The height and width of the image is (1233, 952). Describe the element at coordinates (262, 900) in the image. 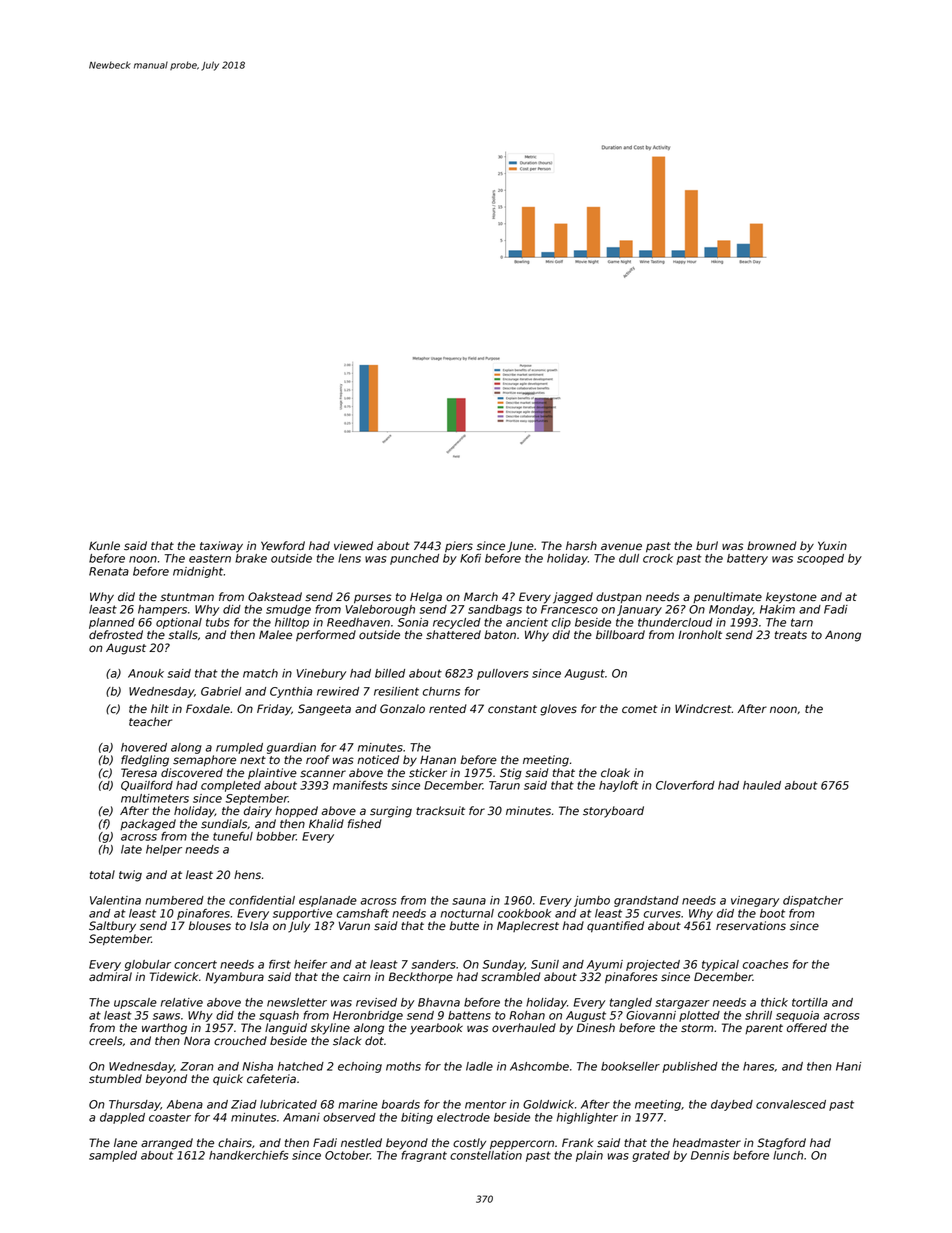

I see `confidential` at that location.
